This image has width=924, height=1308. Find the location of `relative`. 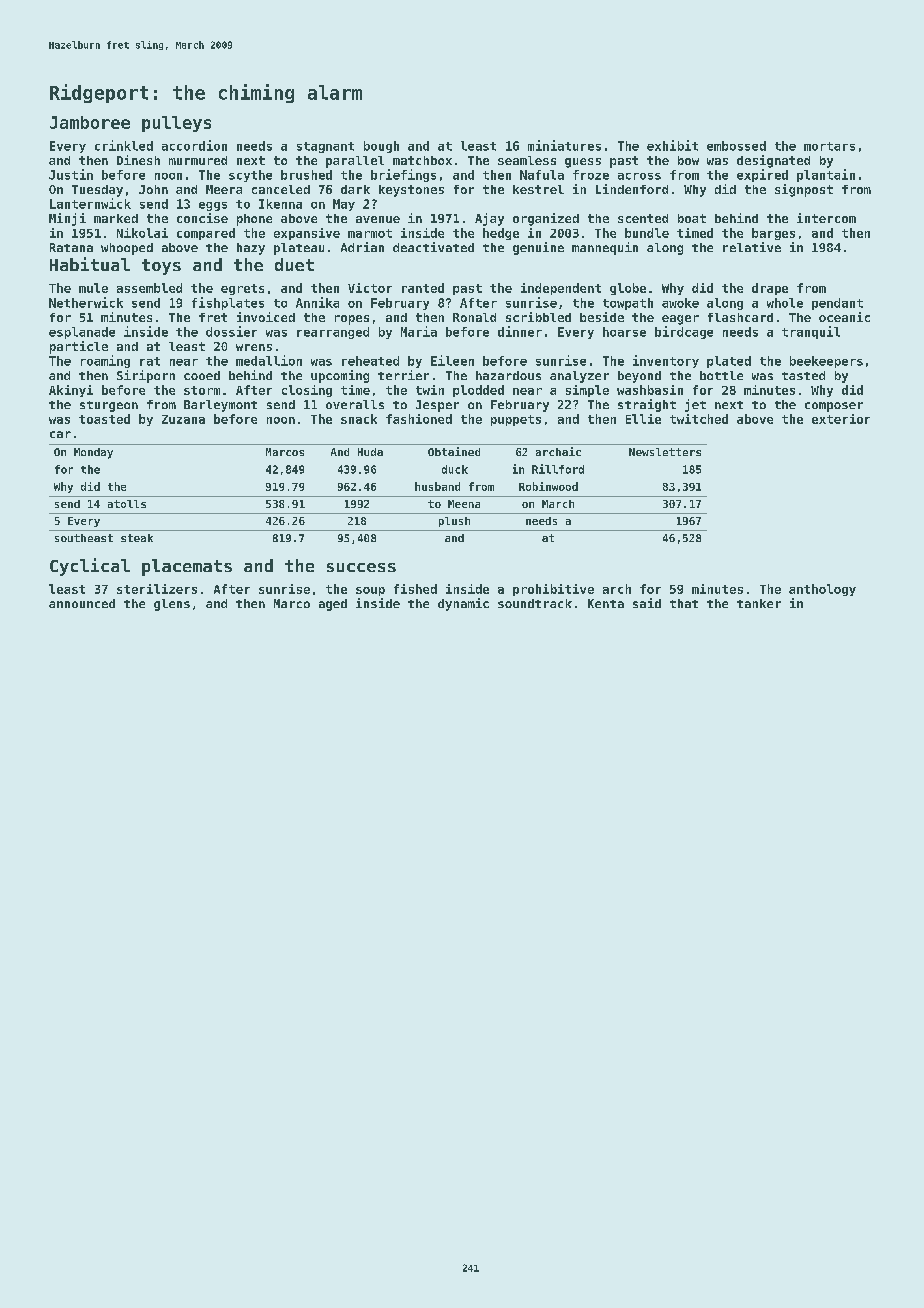

relative is located at coordinates (752, 247).
